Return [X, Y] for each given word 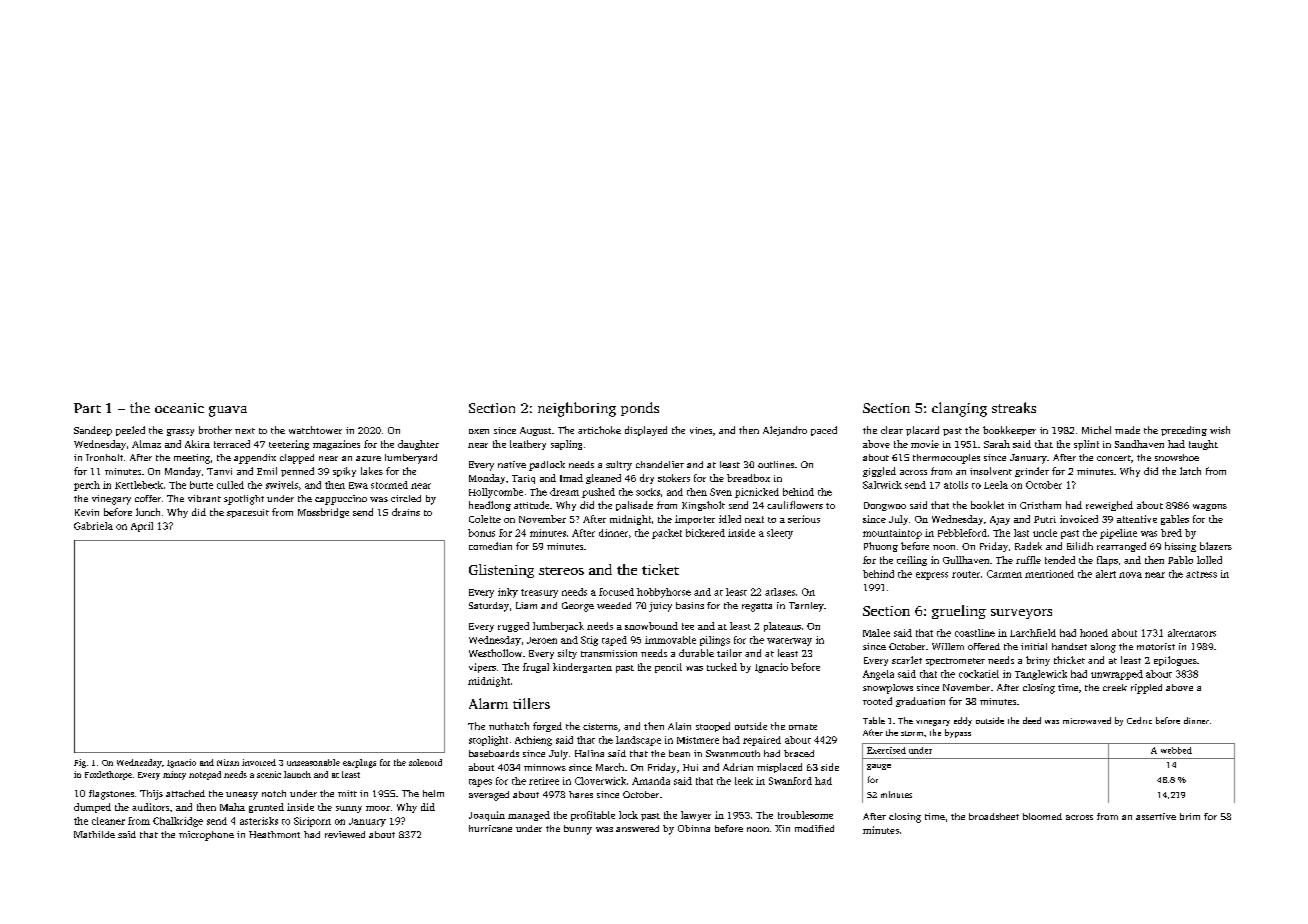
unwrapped [1117, 675]
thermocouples [946, 459]
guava [228, 411]
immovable [670, 640]
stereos [561, 571]
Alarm [488, 703]
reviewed [345, 834]
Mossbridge [323, 513]
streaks [1014, 407]
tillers [531, 703]
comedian [490, 546]
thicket [1069, 660]
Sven [721, 492]
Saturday [489, 607]
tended [1060, 560]
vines [701, 430]
